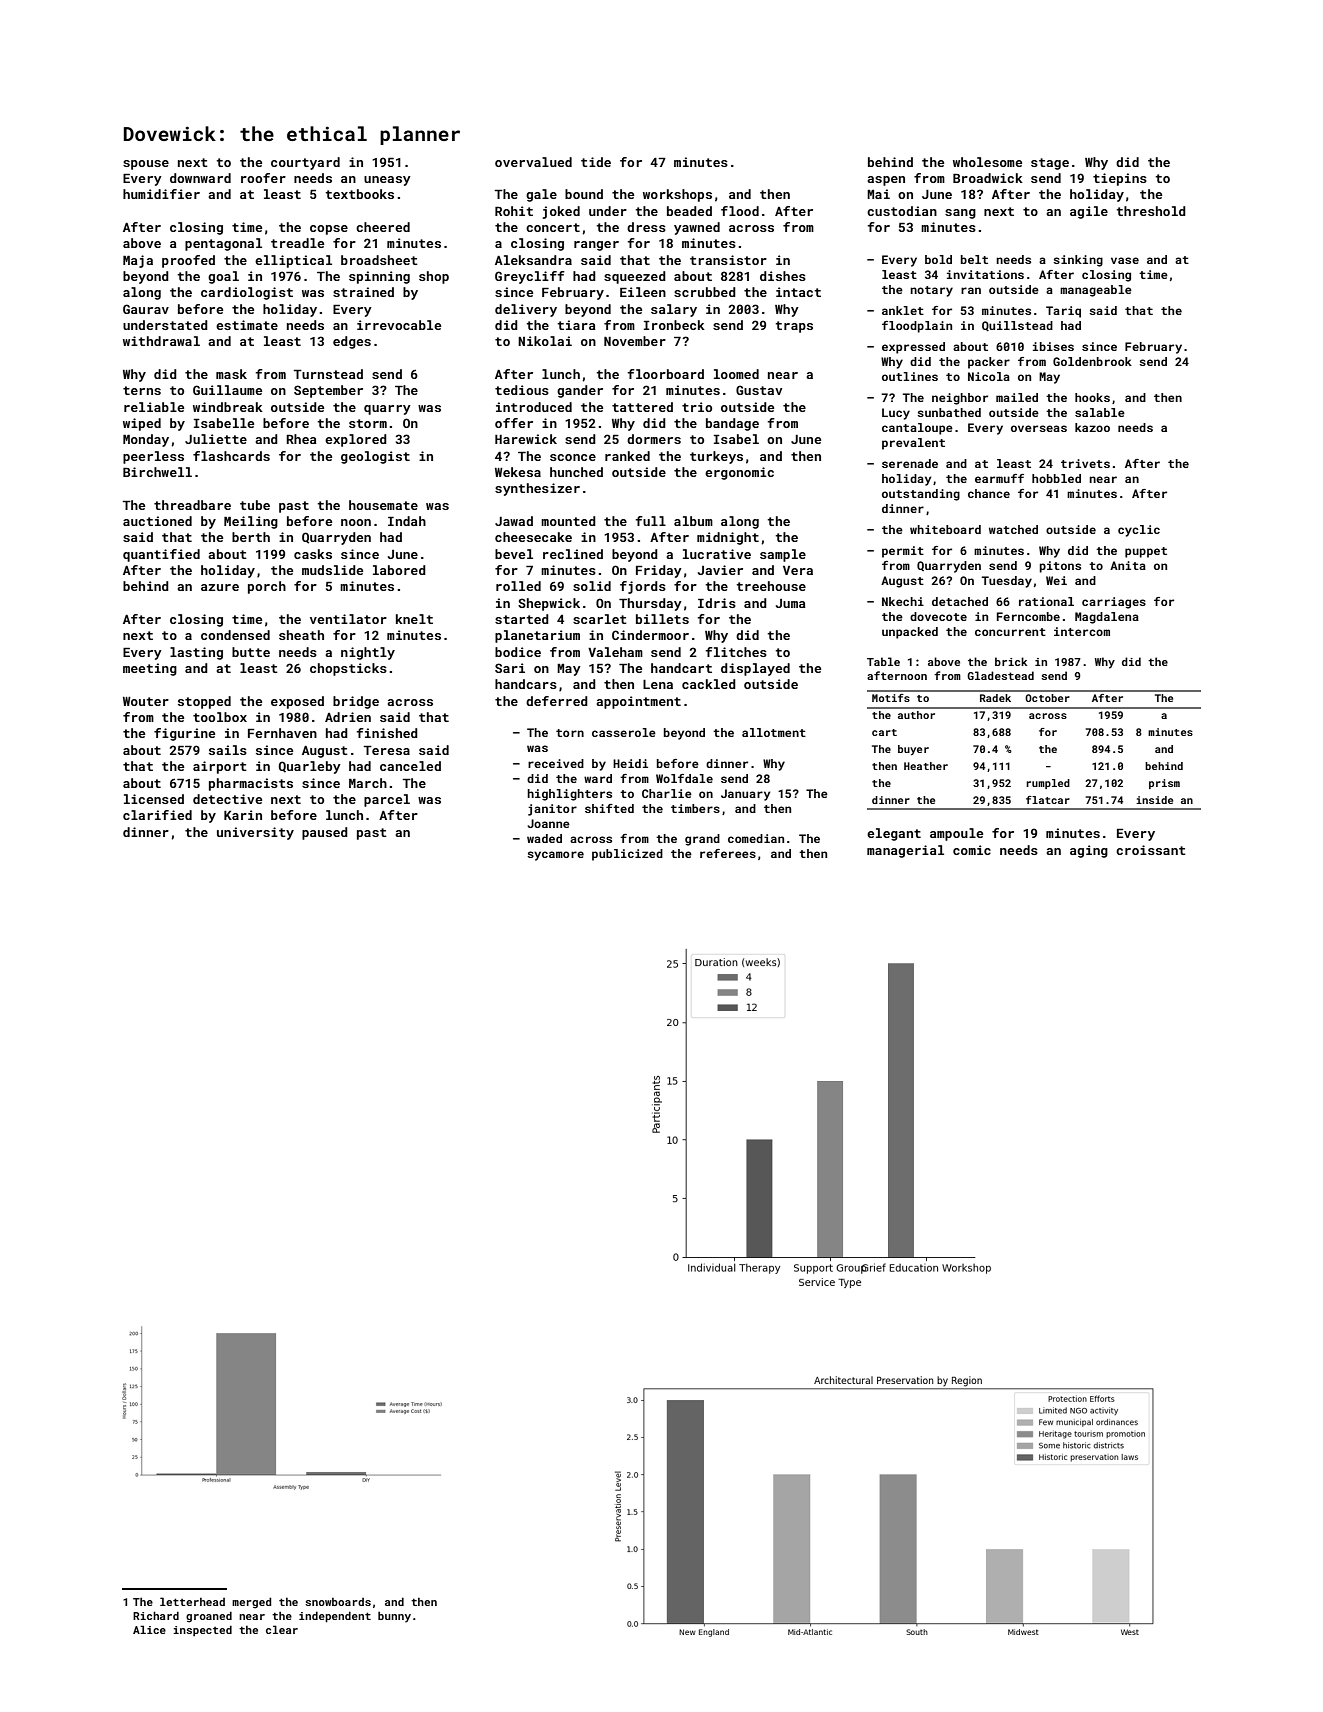 This document has height=1712, width=1323. Describe the element at coordinates (1120, 179) in the document. I see `tiepins` at that location.
